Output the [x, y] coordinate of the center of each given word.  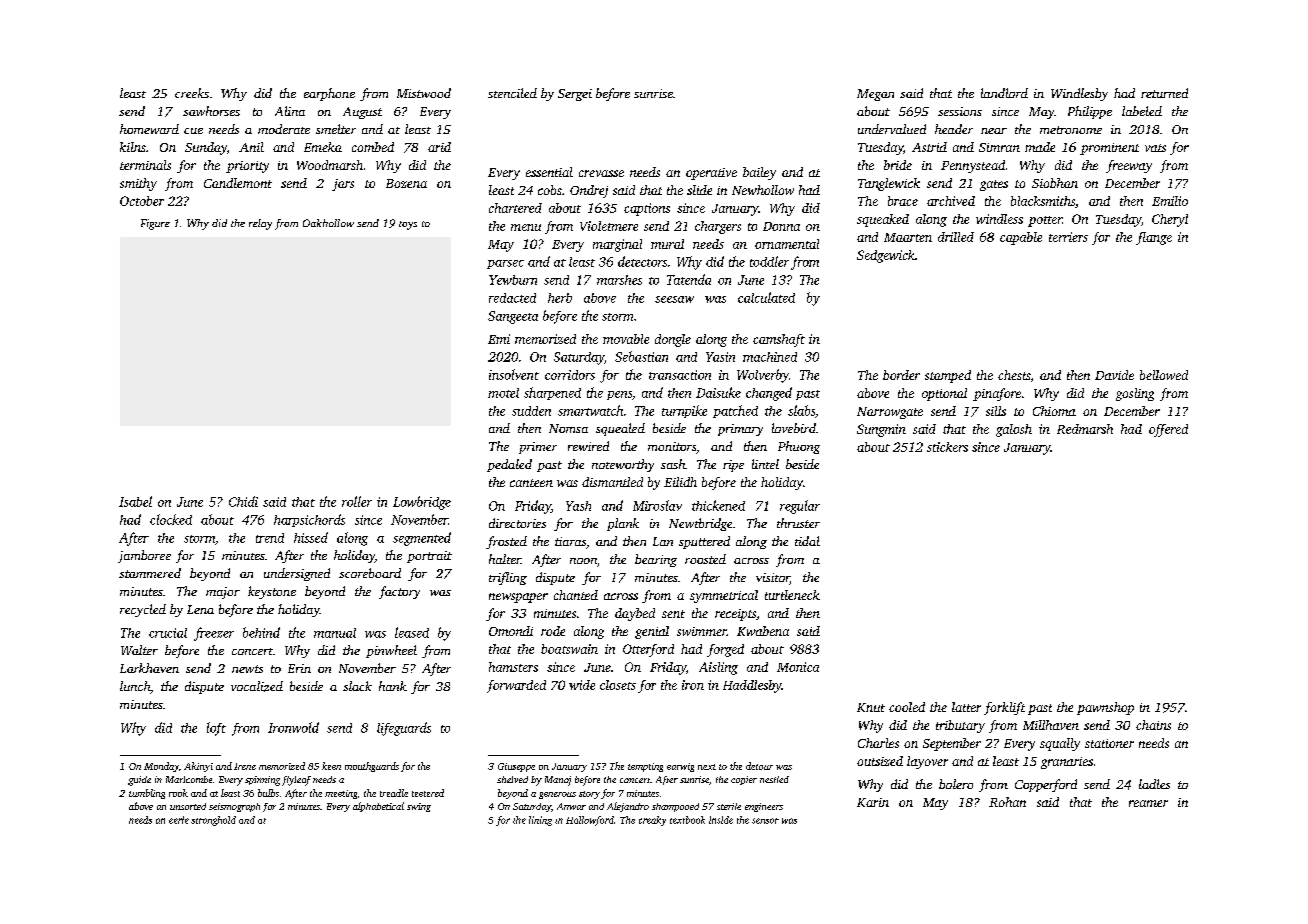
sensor [765, 821]
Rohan [1007, 802]
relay [260, 224]
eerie [179, 820]
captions [647, 209]
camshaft [779, 340]
